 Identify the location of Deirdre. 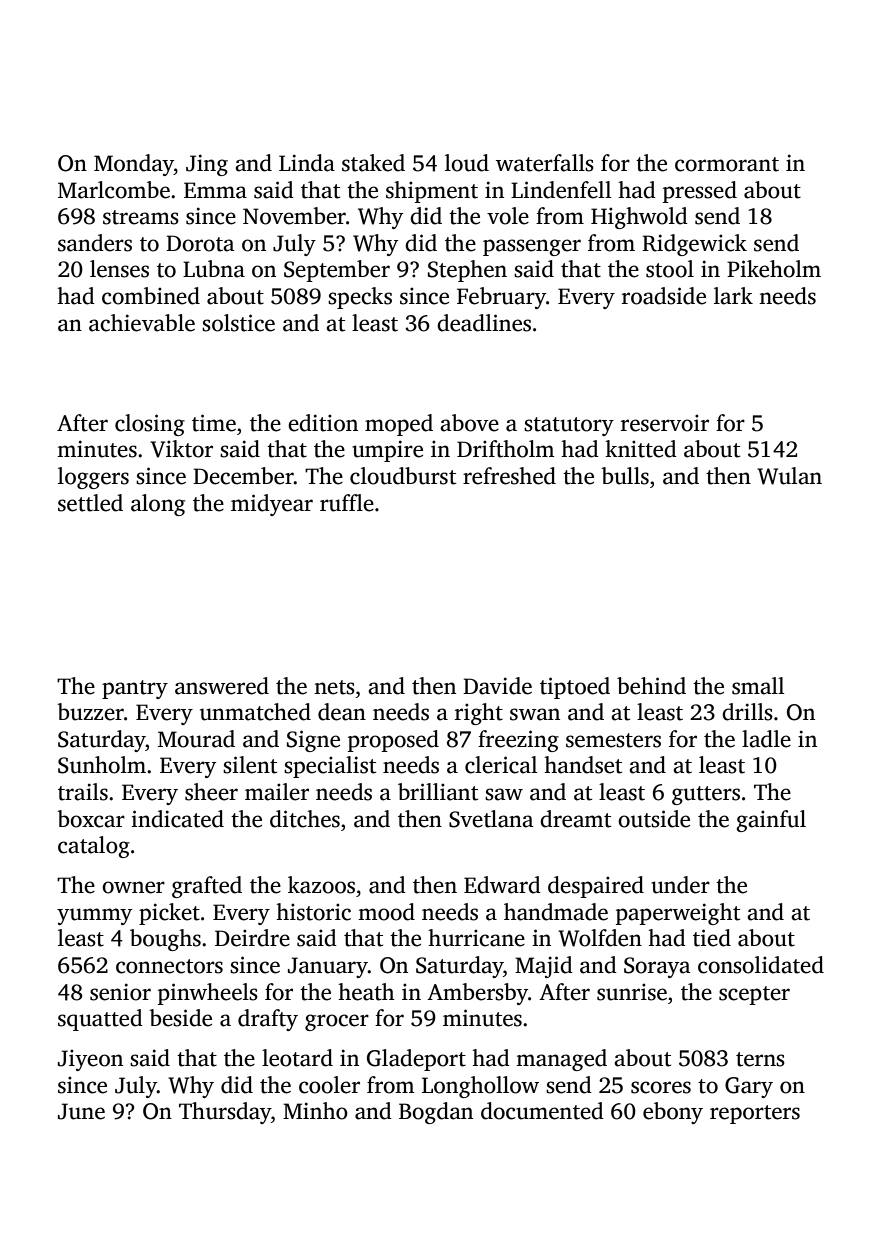
(252, 938).
